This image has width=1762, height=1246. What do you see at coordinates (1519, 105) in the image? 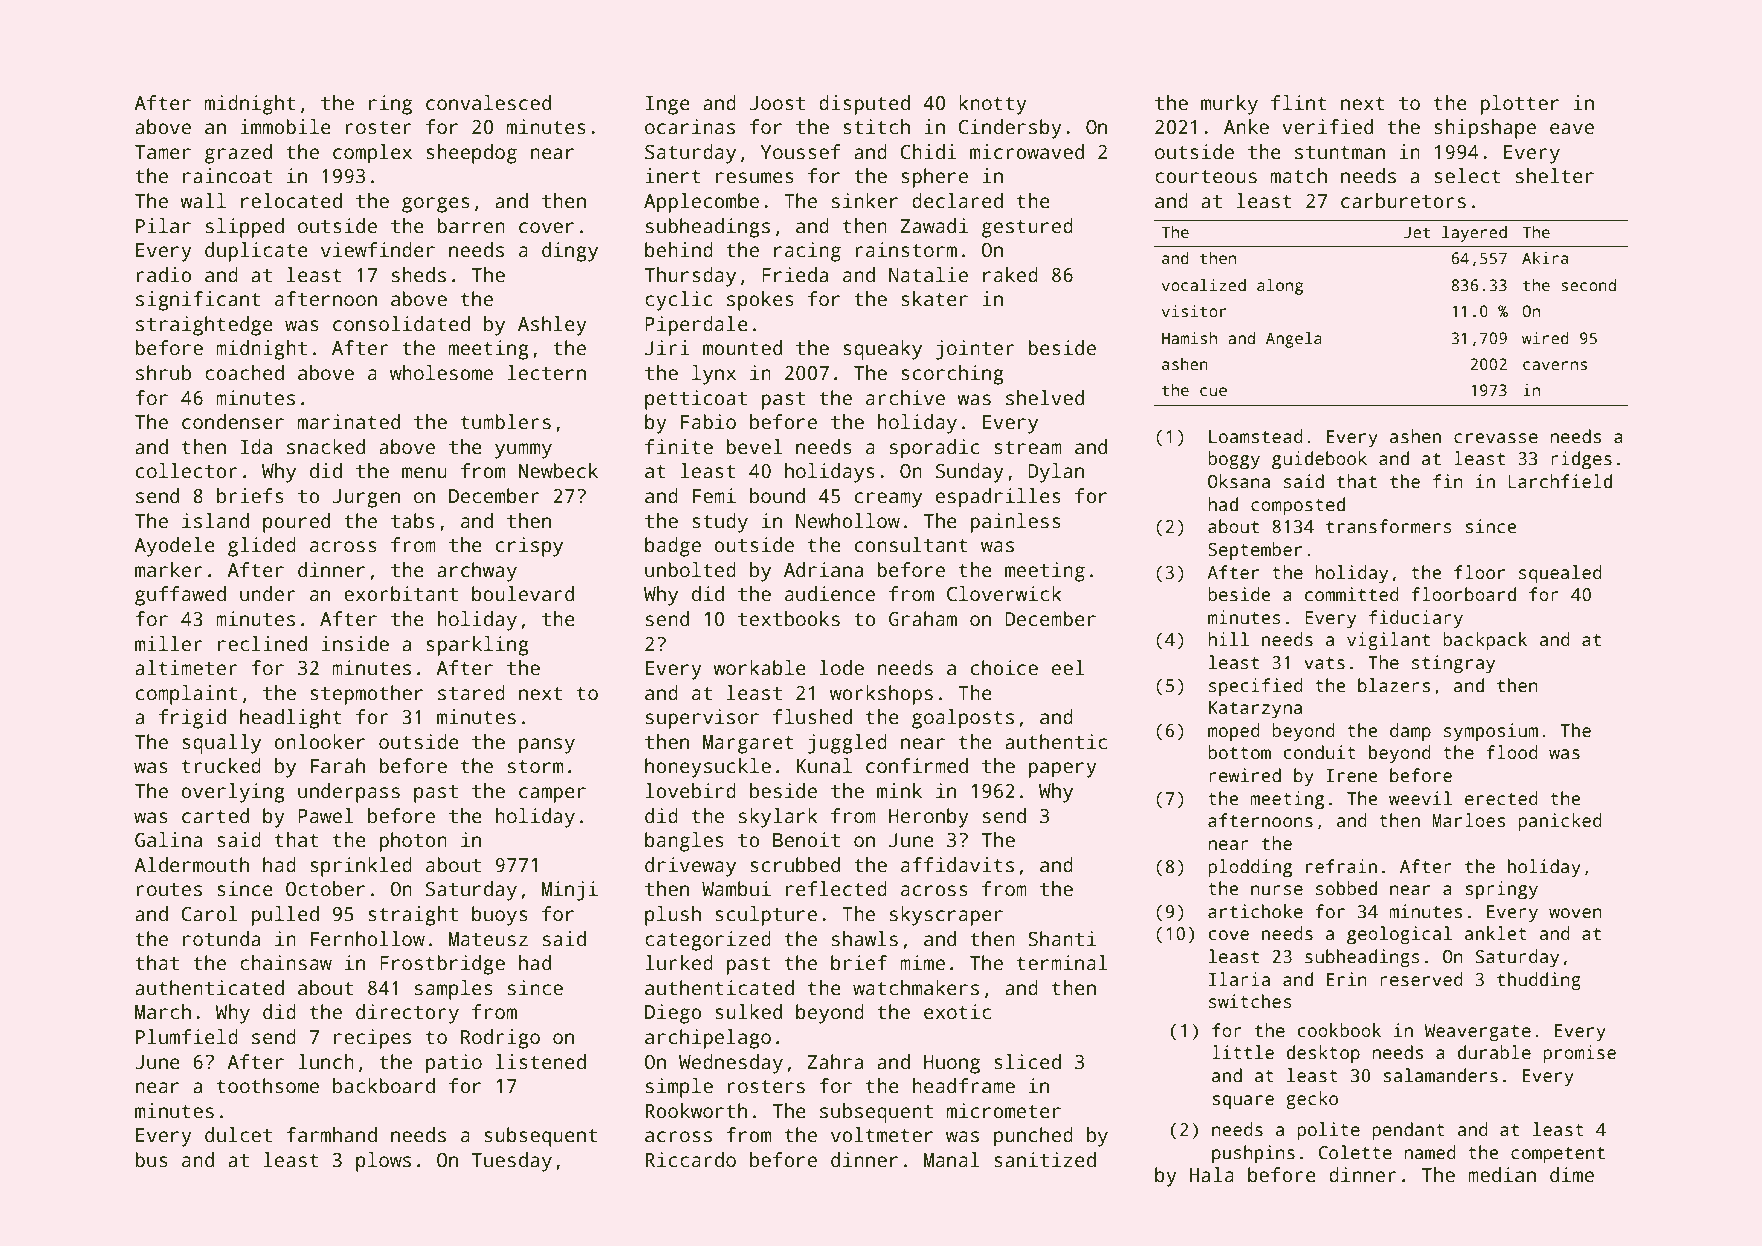
I see `plotter` at bounding box center [1519, 105].
